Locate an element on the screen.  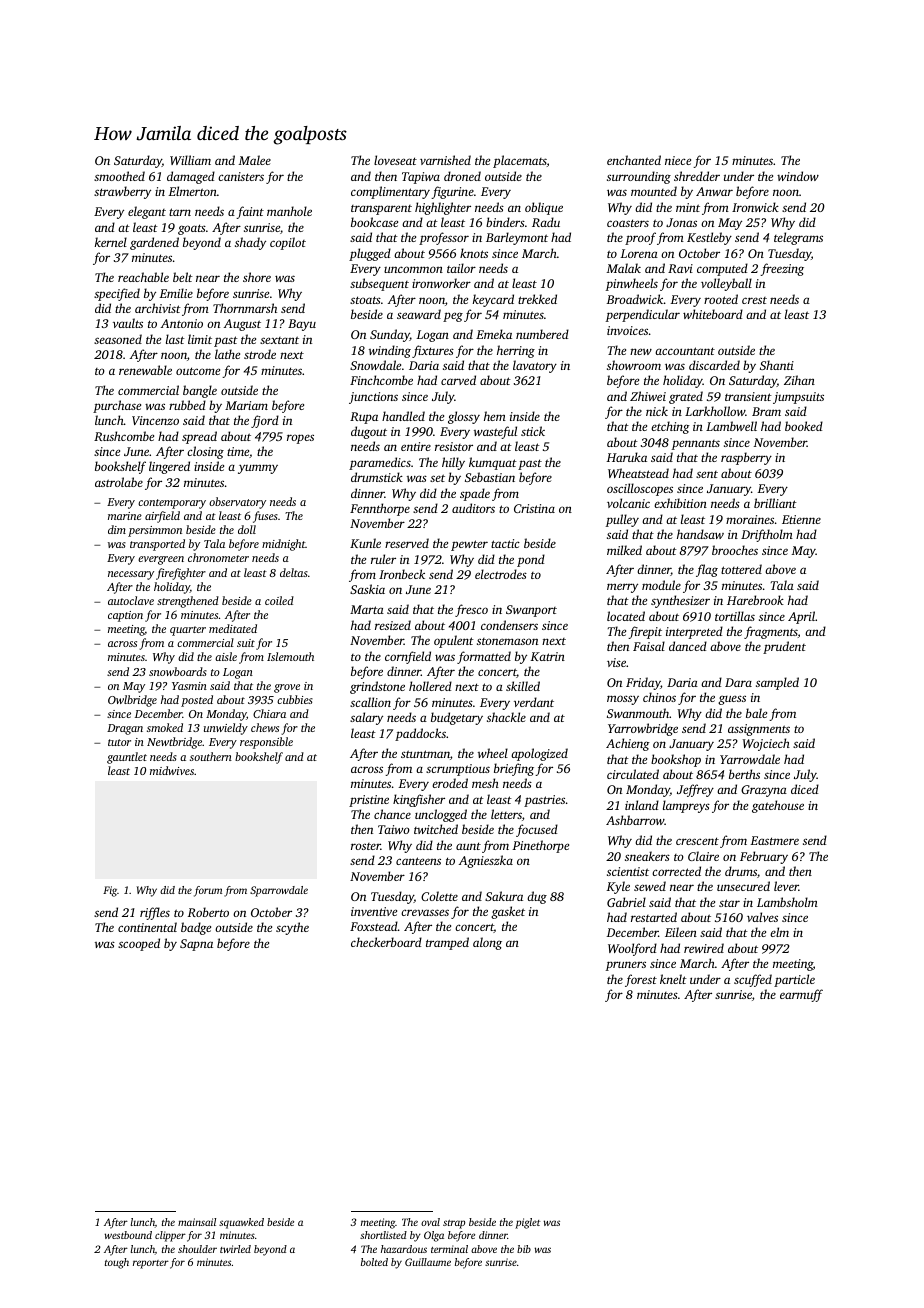
resized is located at coordinates (393, 625).
